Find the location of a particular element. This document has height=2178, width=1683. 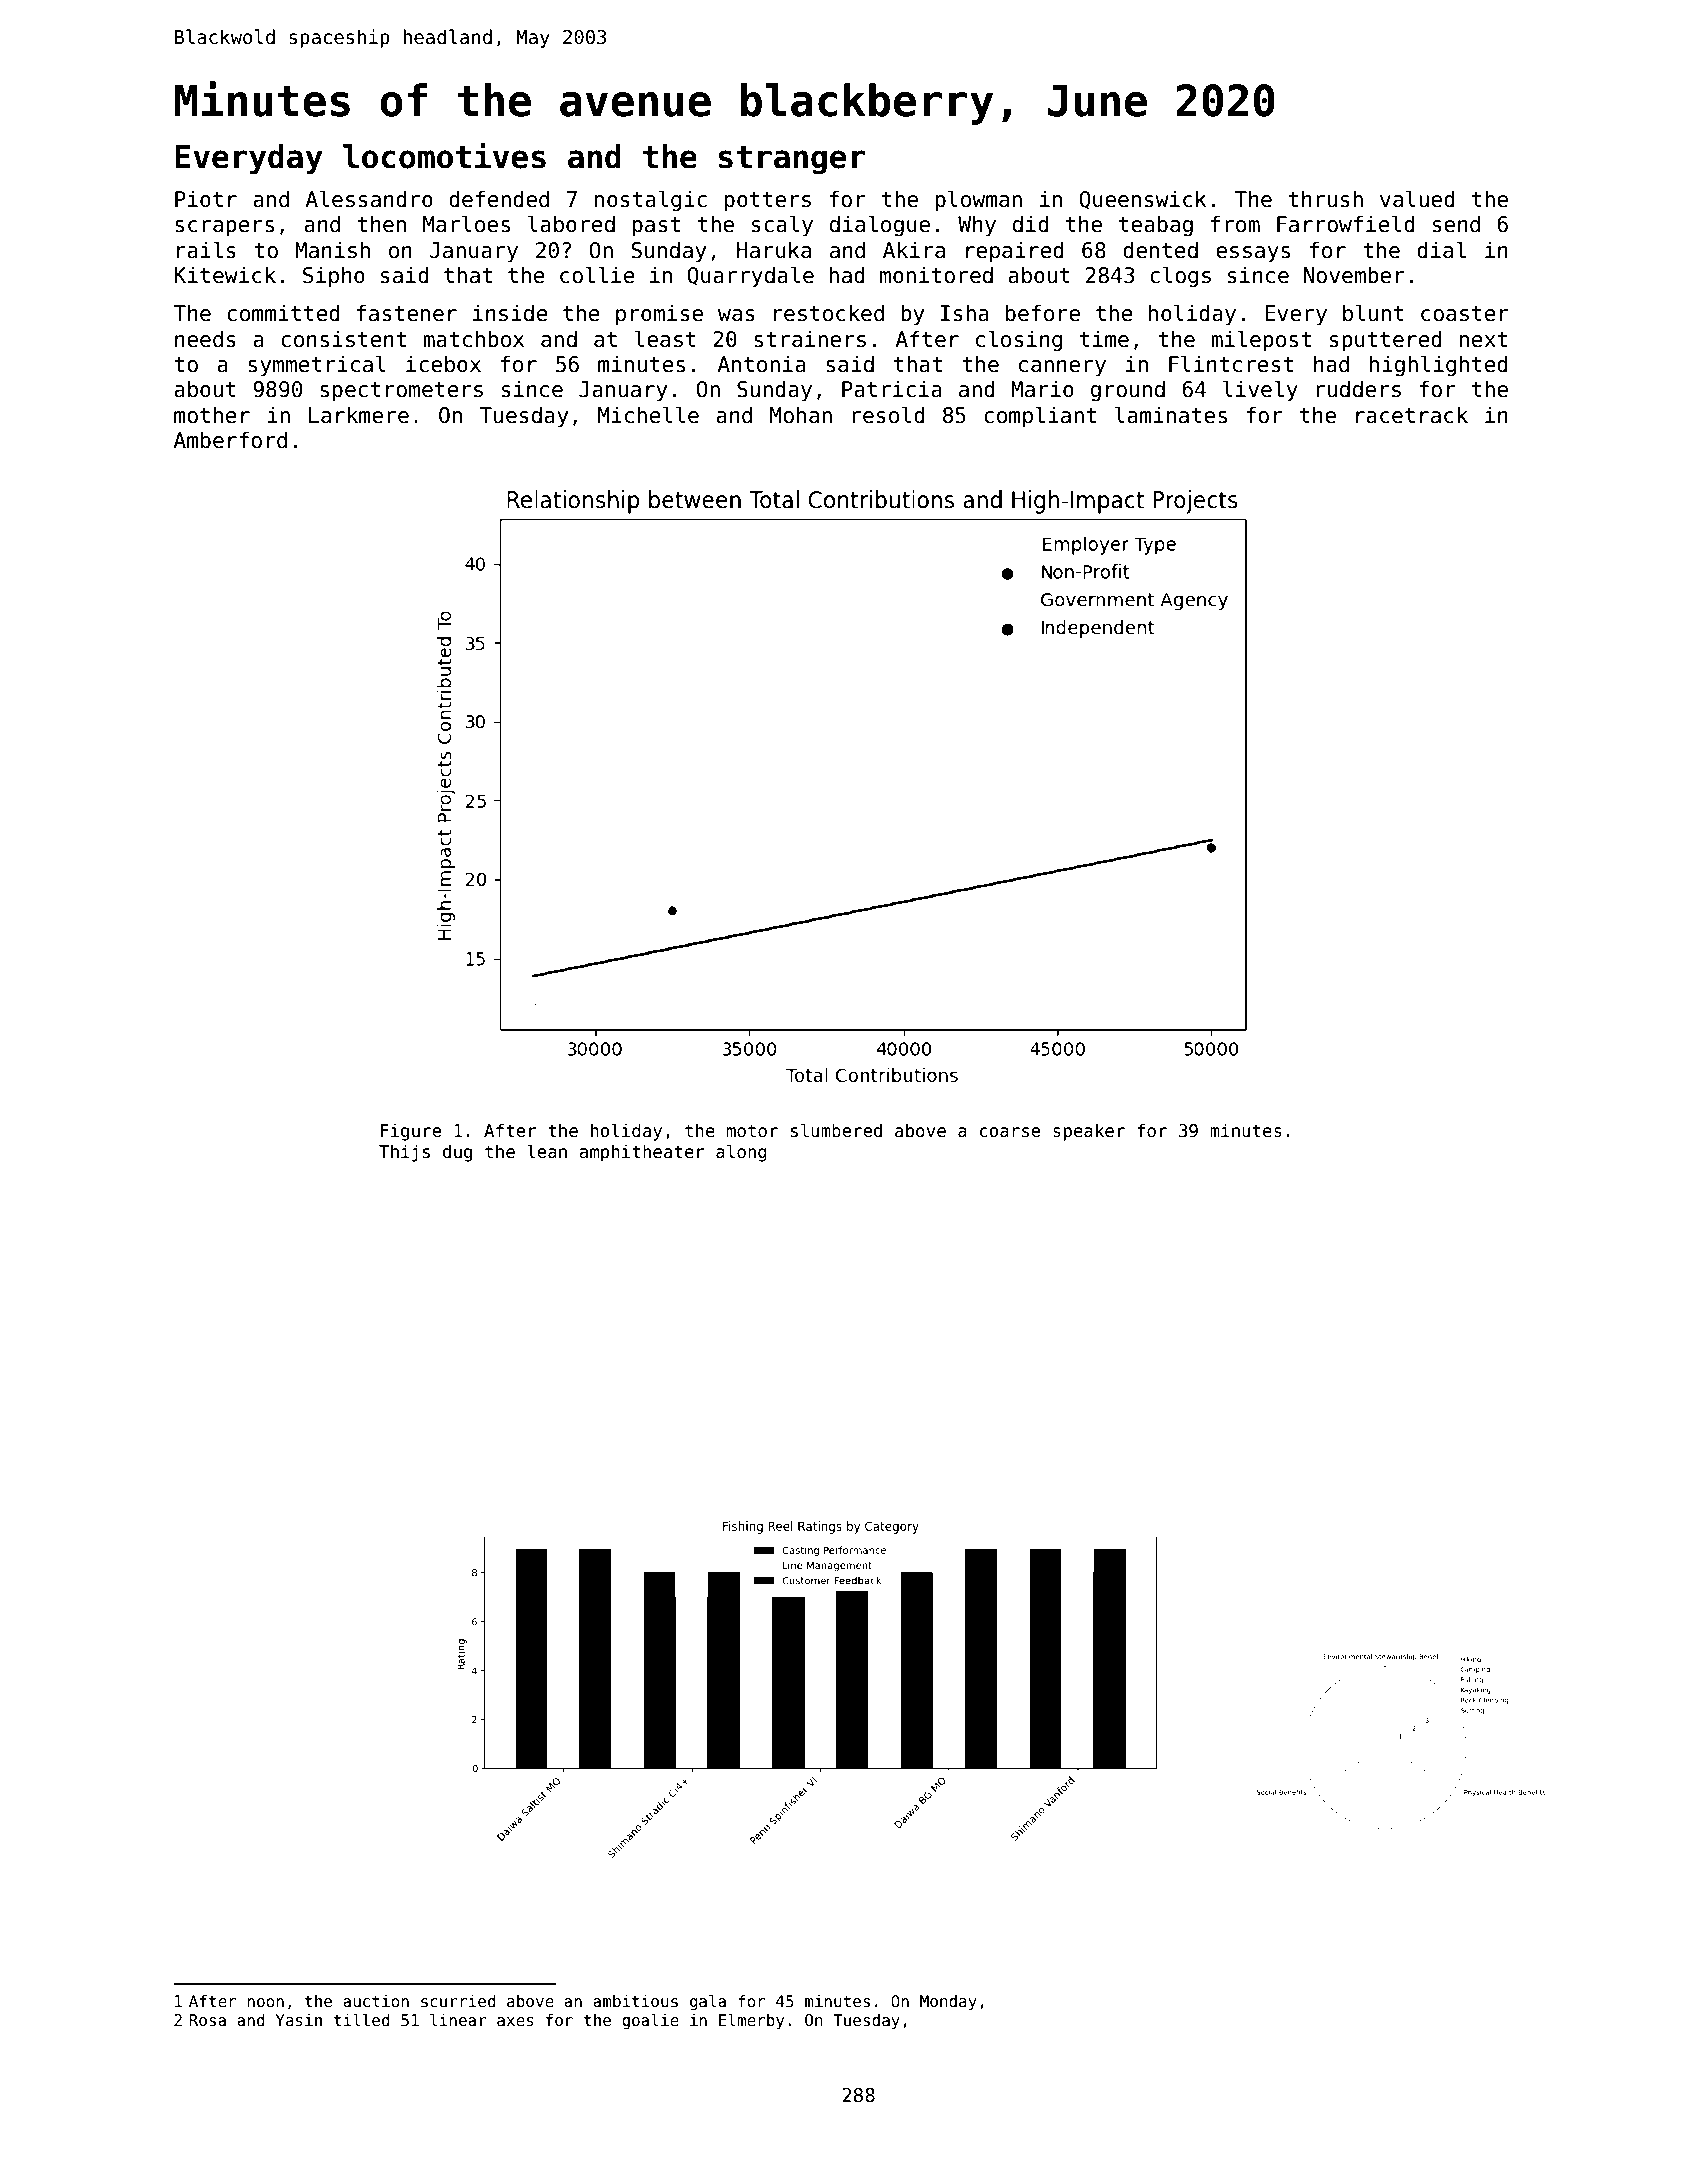

coarse is located at coordinates (1010, 1132).
